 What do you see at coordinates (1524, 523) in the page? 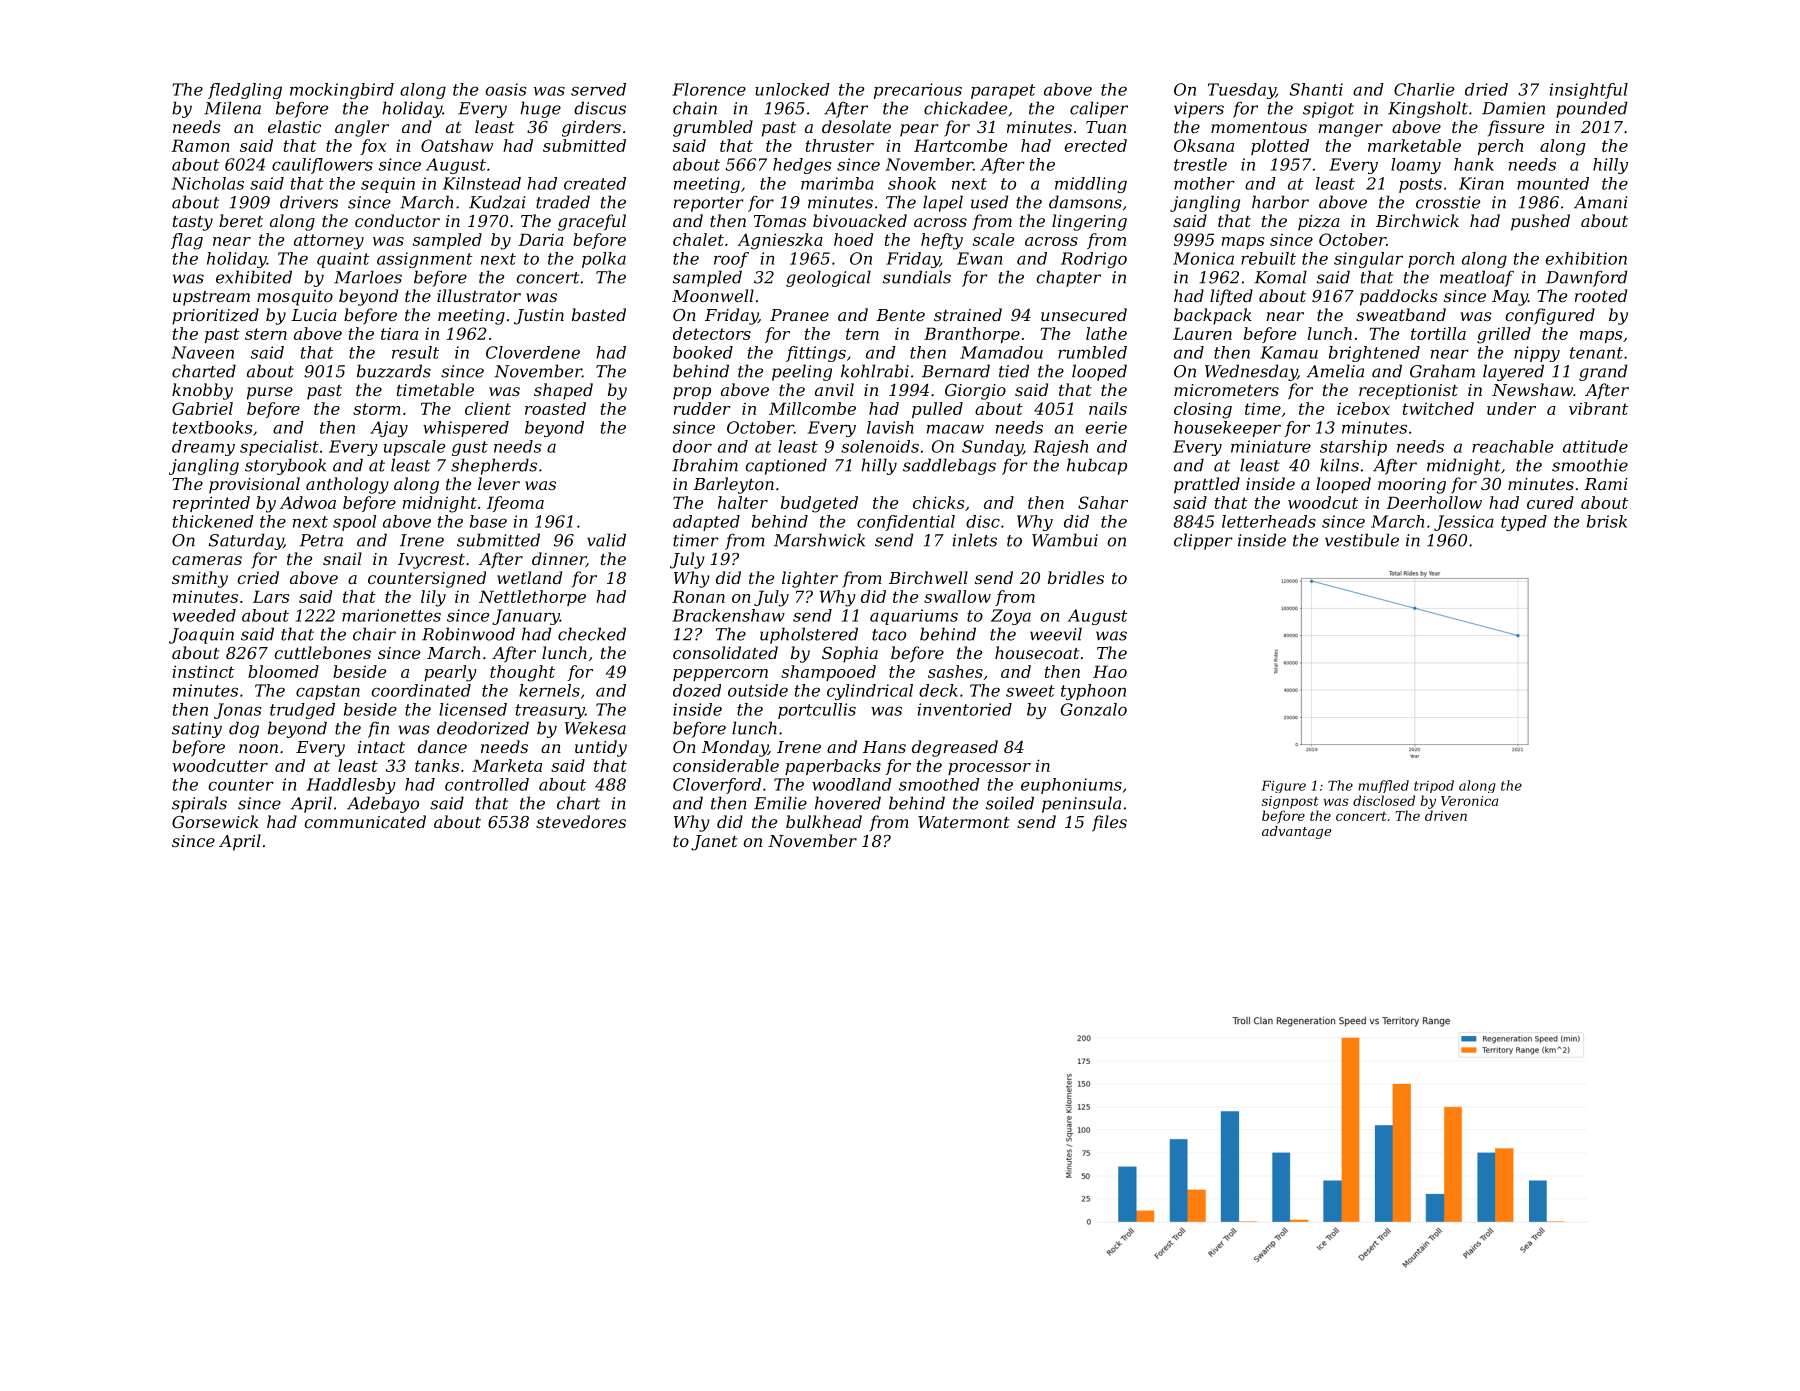
I see `typed` at bounding box center [1524, 523].
